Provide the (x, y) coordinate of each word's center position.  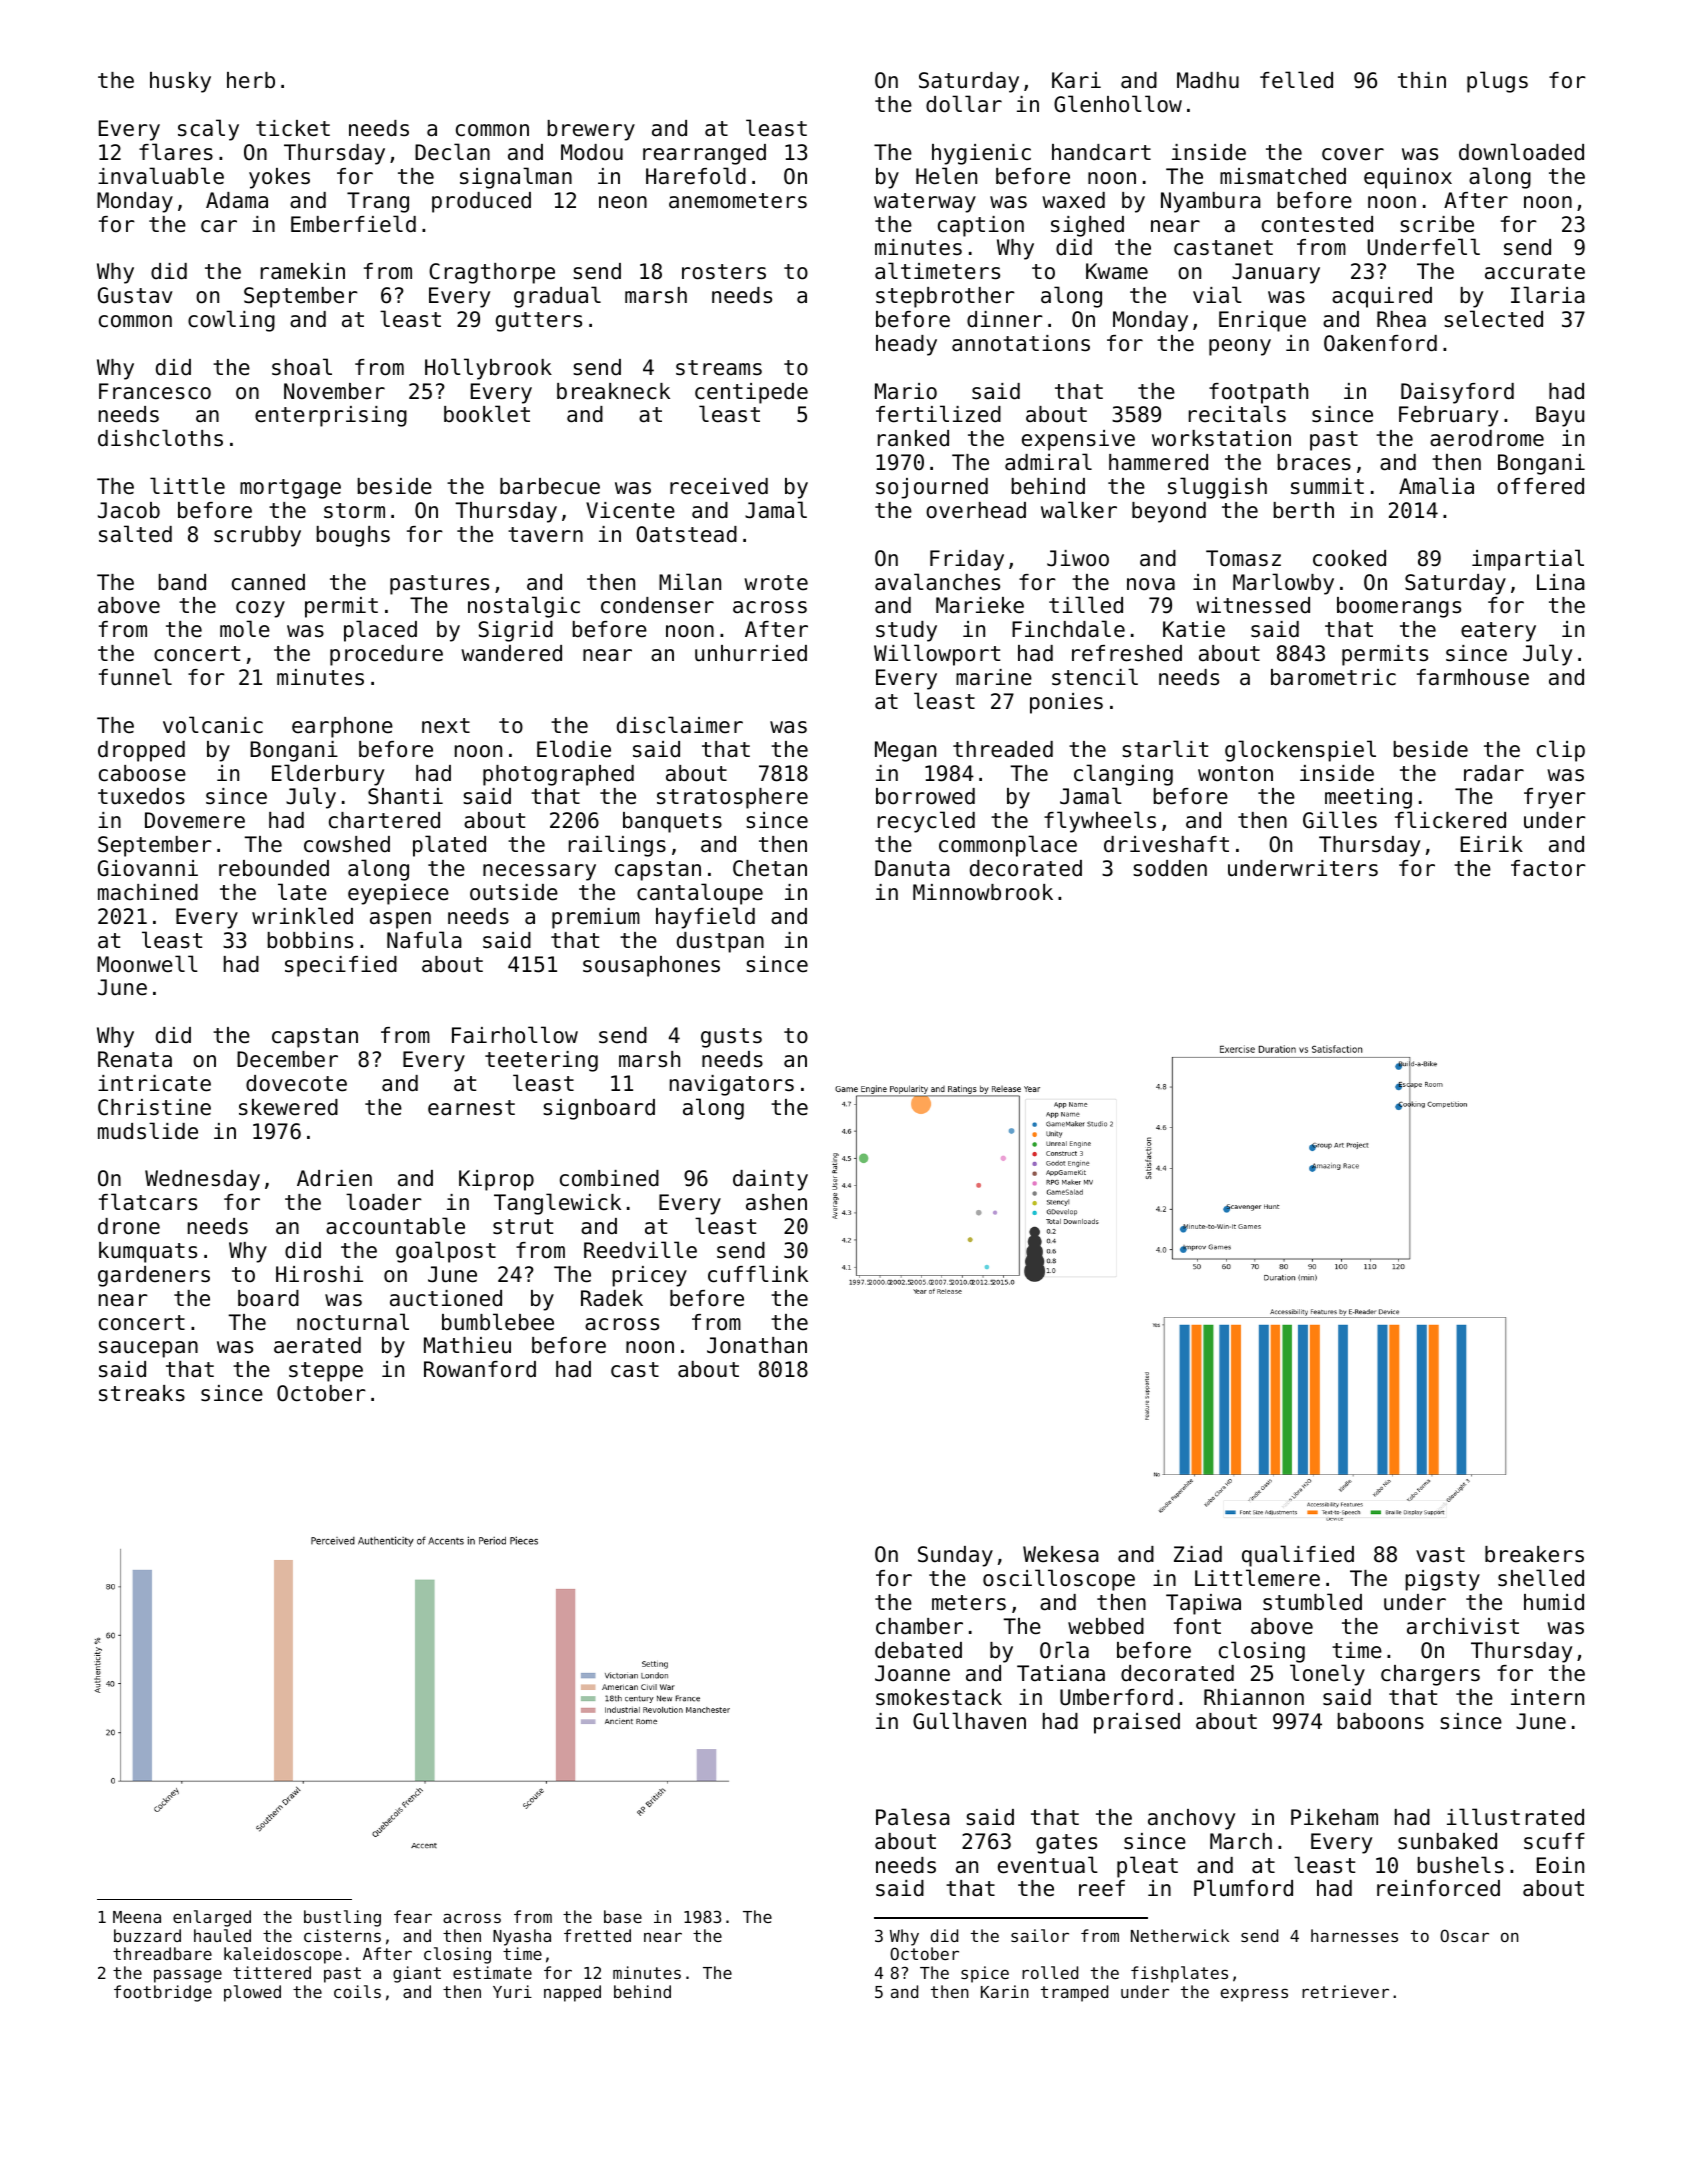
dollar (964, 104)
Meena (137, 1917)
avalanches (937, 582)
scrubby (257, 536)
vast (1440, 1555)
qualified (1298, 1556)
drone (129, 1226)
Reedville (640, 1250)
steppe (326, 1372)
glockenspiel (1300, 751)
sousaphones (651, 966)
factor (1548, 868)
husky (180, 82)
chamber (919, 1626)
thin (1422, 80)
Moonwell (147, 964)
